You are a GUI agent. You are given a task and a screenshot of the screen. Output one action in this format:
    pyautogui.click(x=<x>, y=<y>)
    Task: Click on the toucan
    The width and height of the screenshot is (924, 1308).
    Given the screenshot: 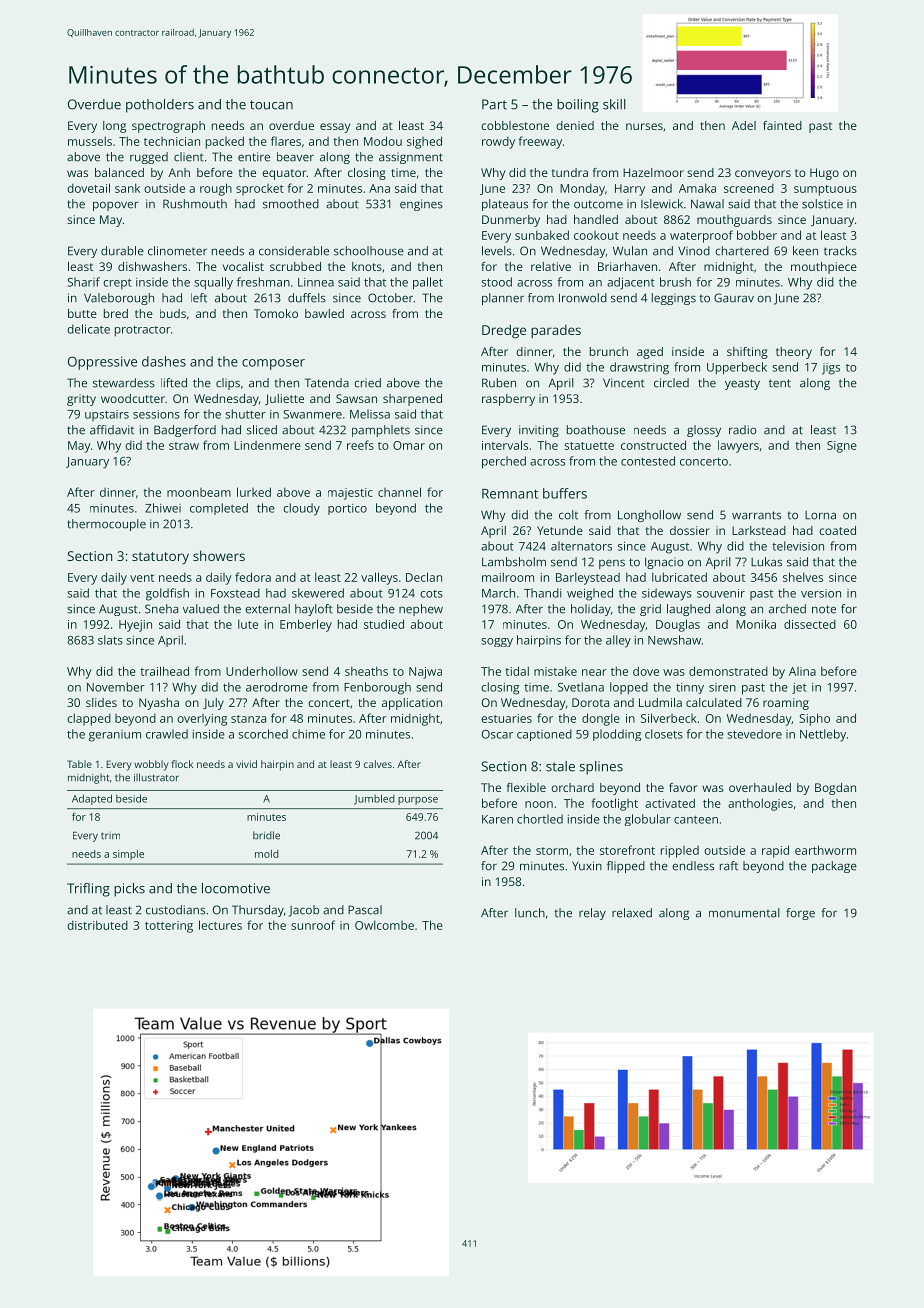 What is the action you would take?
    pyautogui.click(x=271, y=105)
